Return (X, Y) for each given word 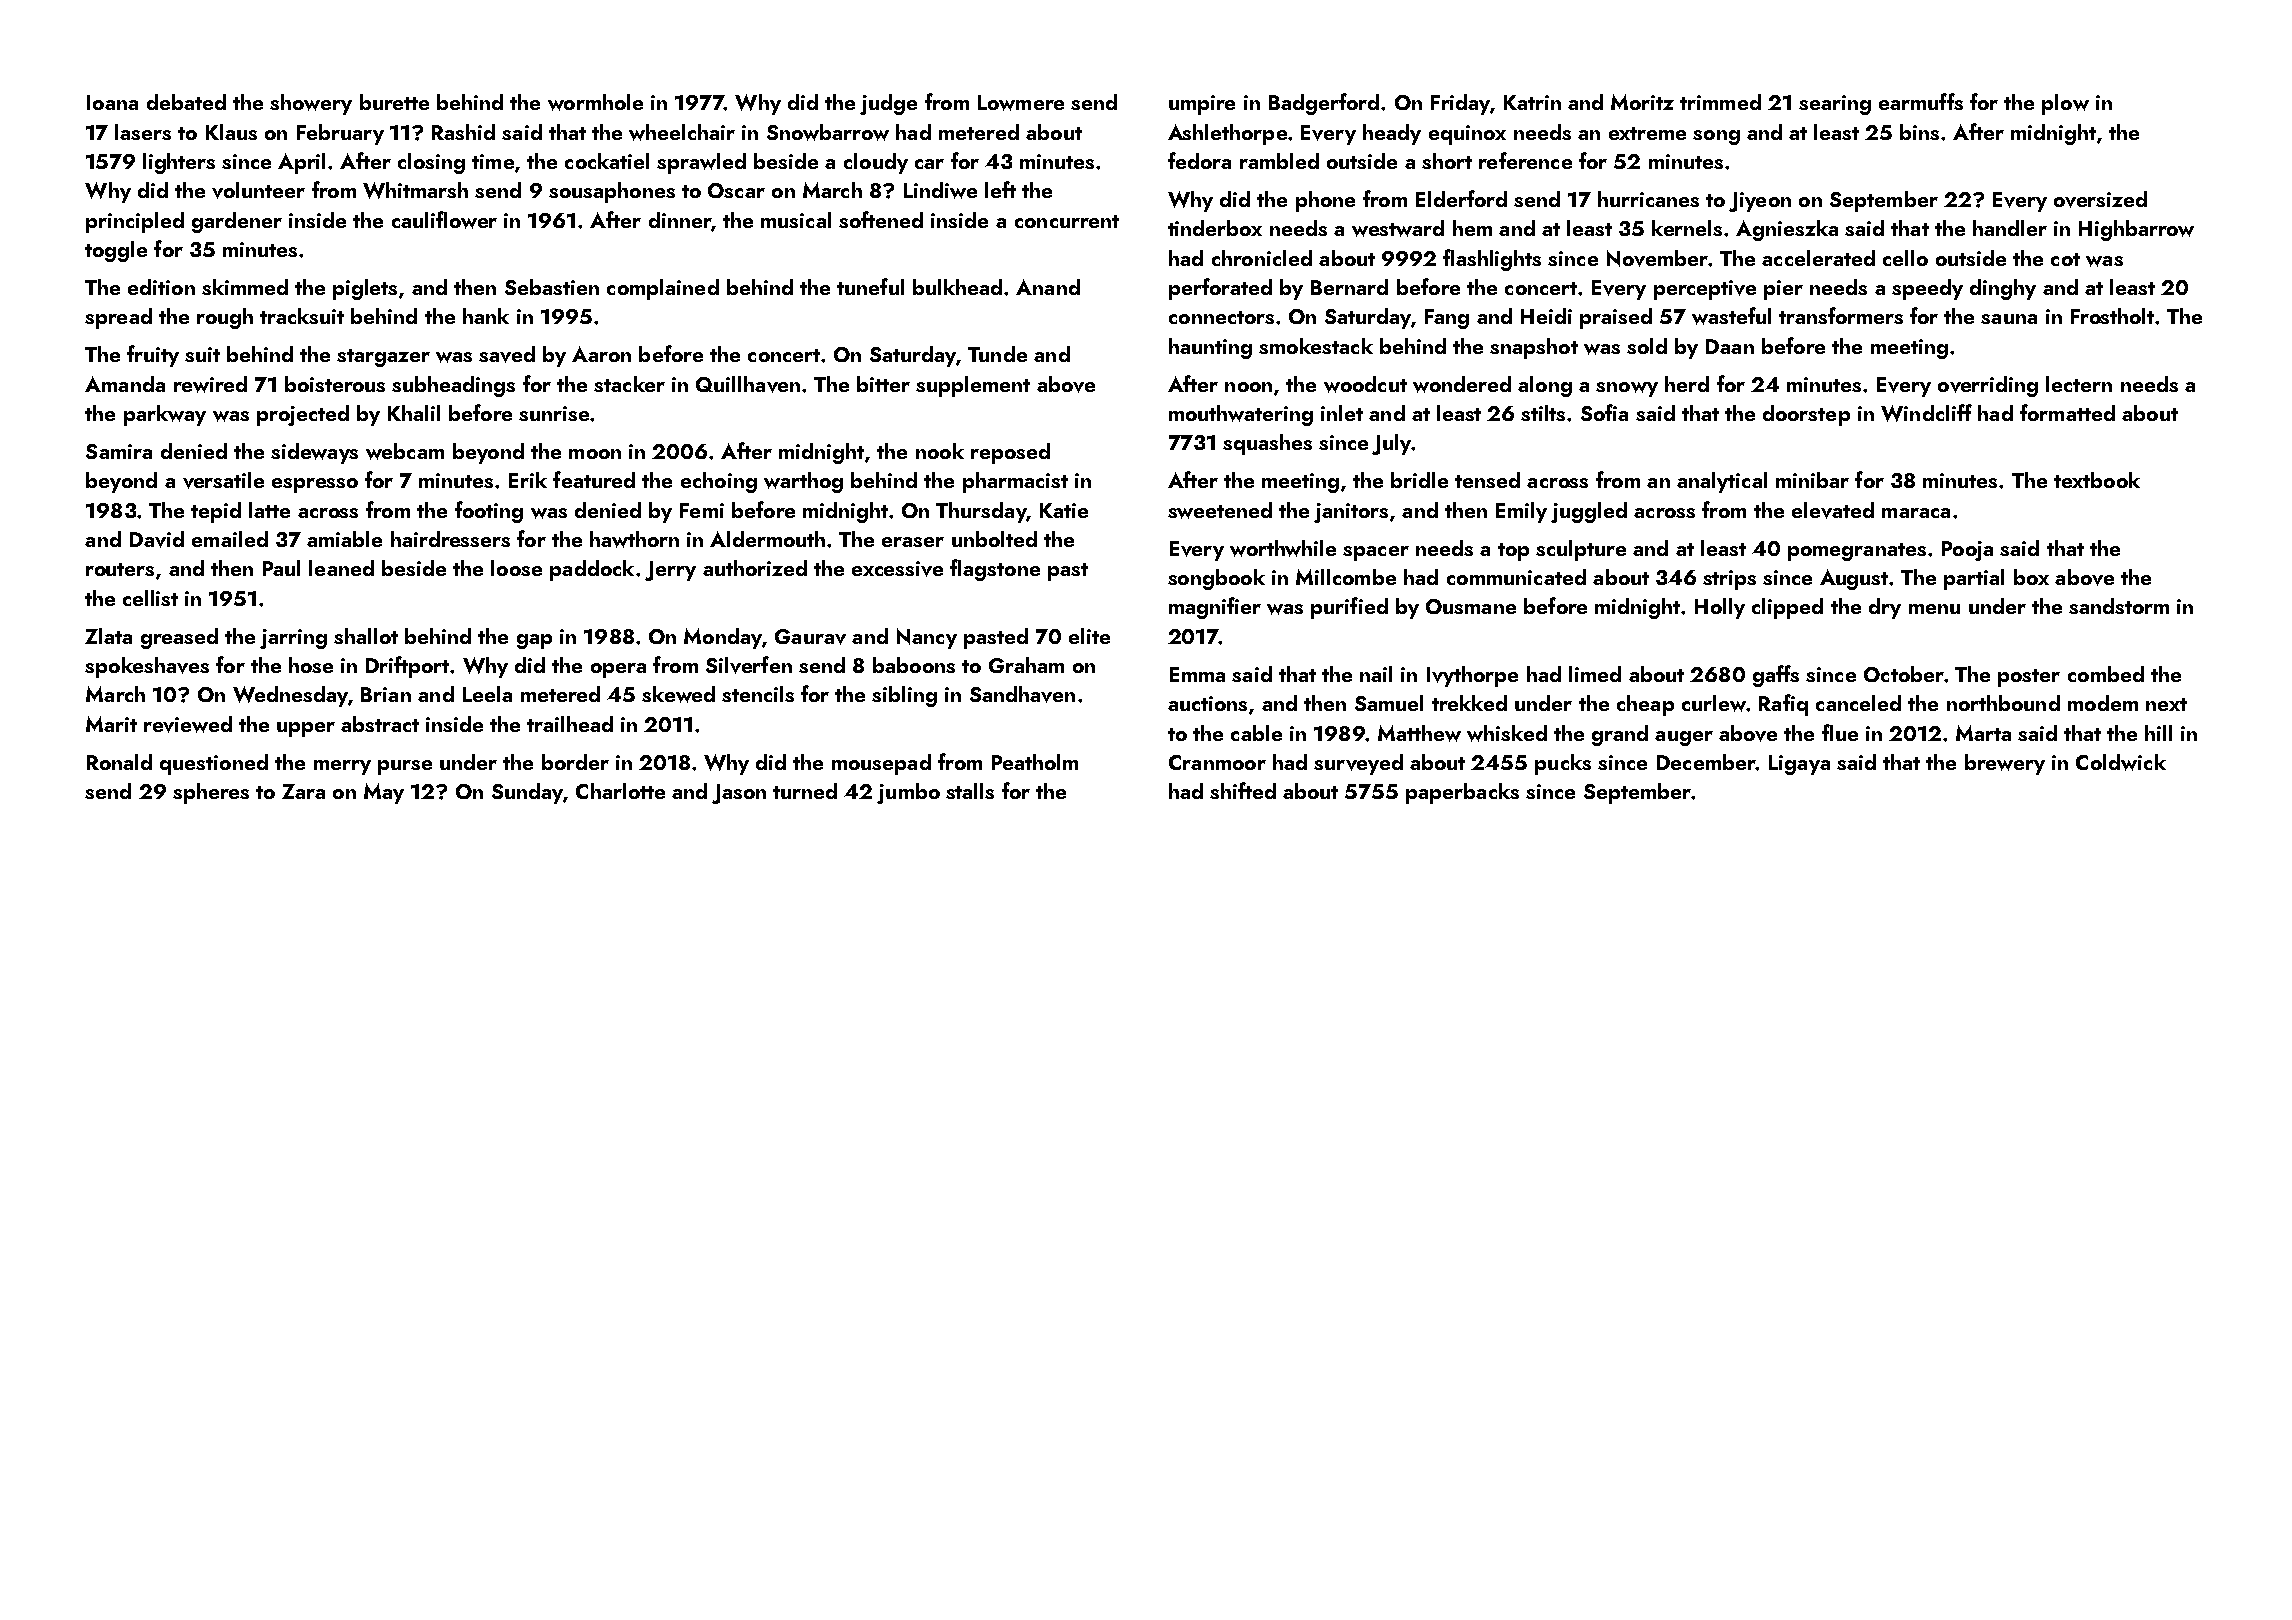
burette (394, 102)
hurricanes (1648, 199)
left (1000, 189)
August (1854, 579)
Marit (111, 724)
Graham (1026, 665)
